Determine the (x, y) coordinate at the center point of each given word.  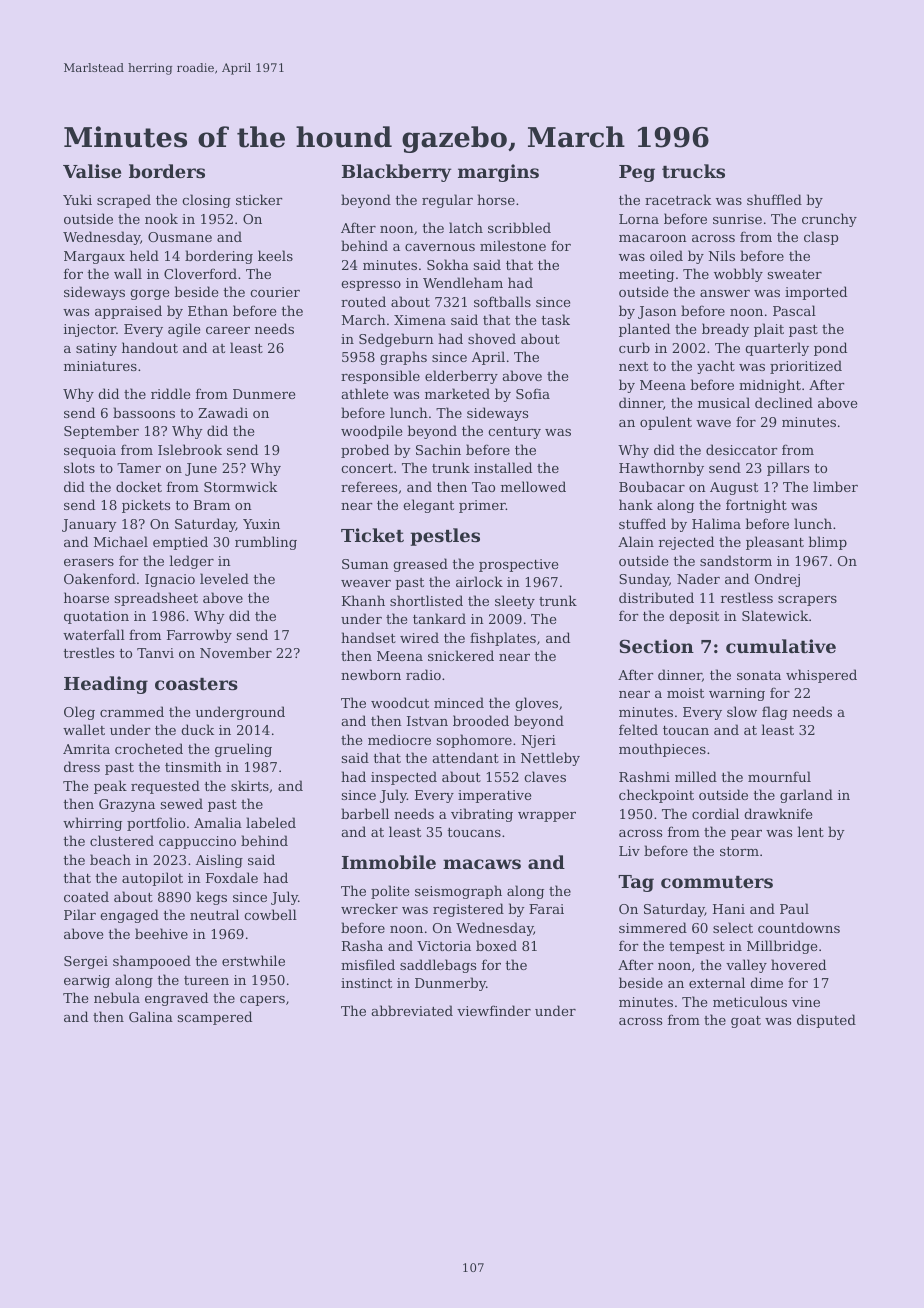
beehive (161, 933)
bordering (219, 257)
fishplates (503, 639)
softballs (502, 301)
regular (447, 201)
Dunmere (264, 394)
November (236, 652)
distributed (656, 597)
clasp (821, 238)
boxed (496, 945)
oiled (666, 255)
